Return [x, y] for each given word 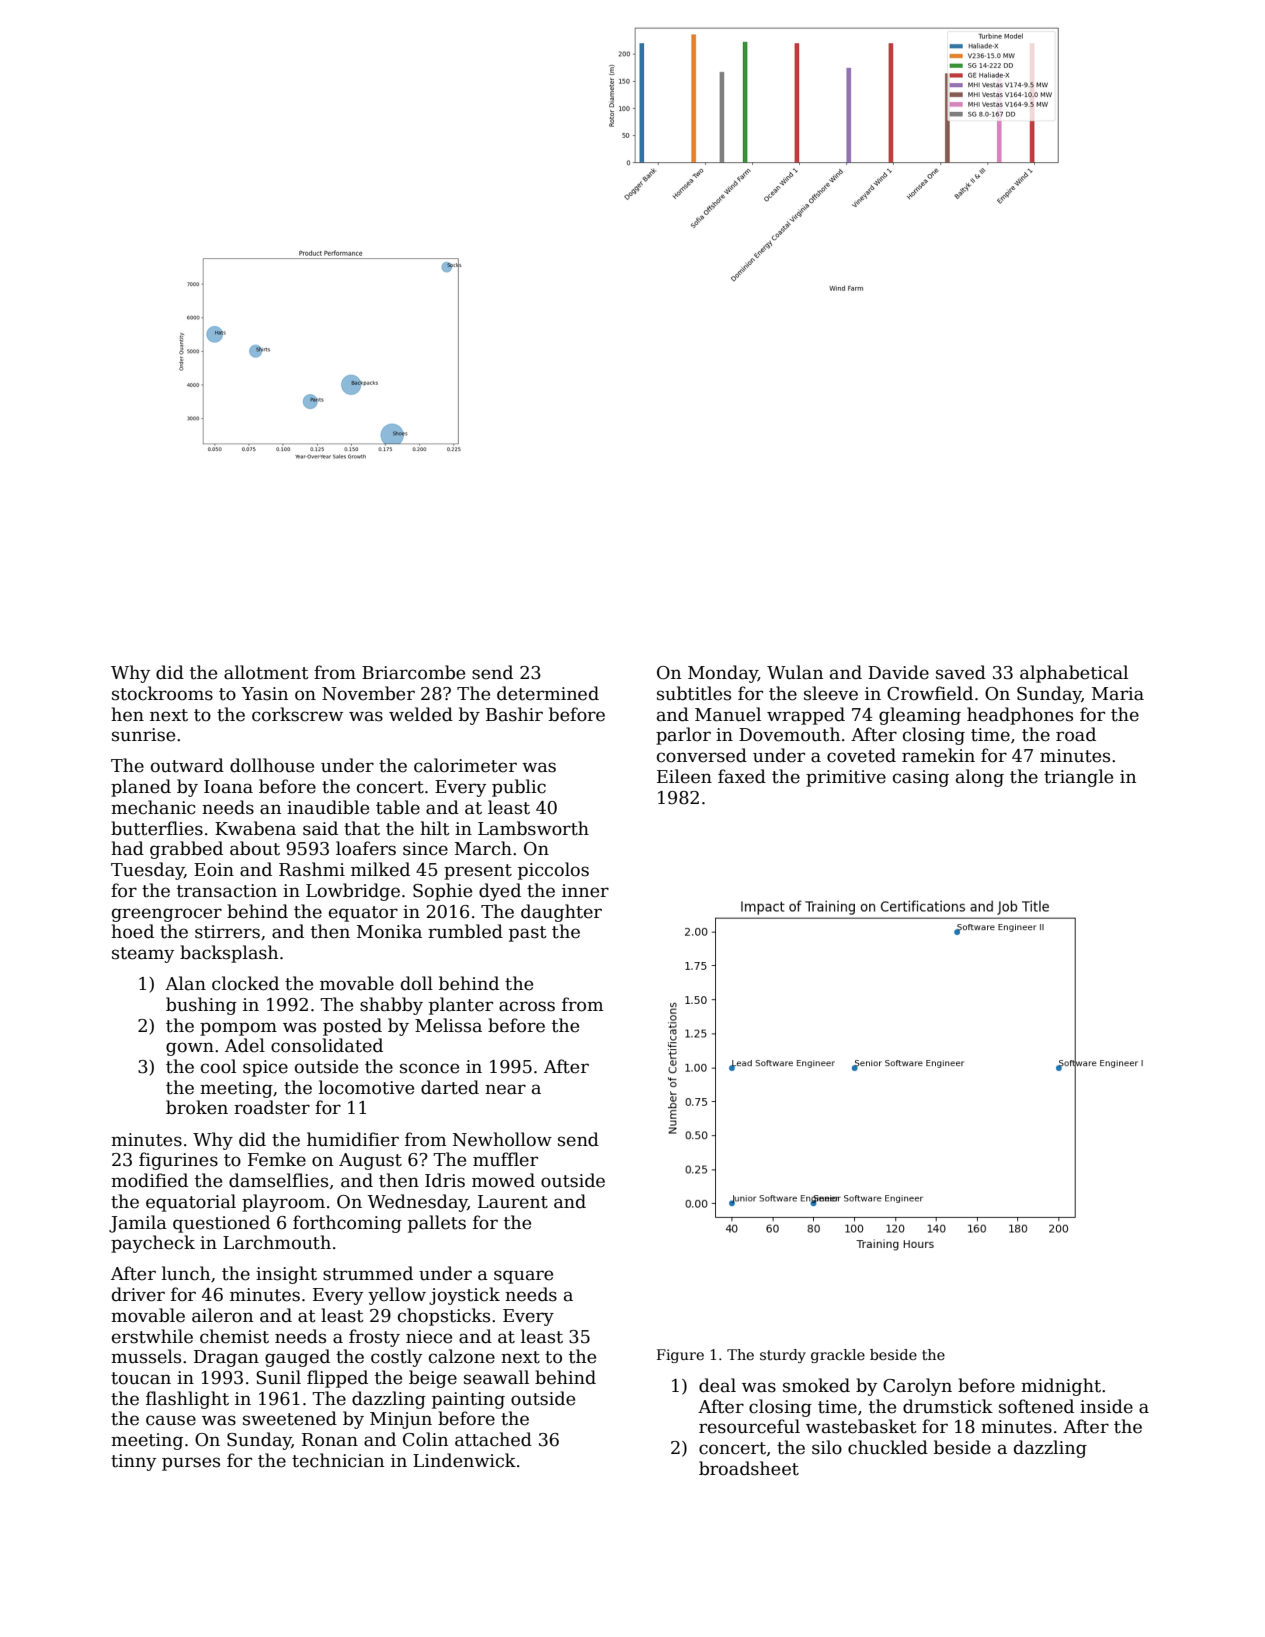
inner [585, 891]
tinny [133, 1462]
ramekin [938, 755]
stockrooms [162, 693]
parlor [683, 736]
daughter [561, 913]
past [528, 934]
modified [149, 1180]
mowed [503, 1180]
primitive [846, 778]
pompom [238, 1029]
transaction [227, 891]
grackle [838, 1356]
